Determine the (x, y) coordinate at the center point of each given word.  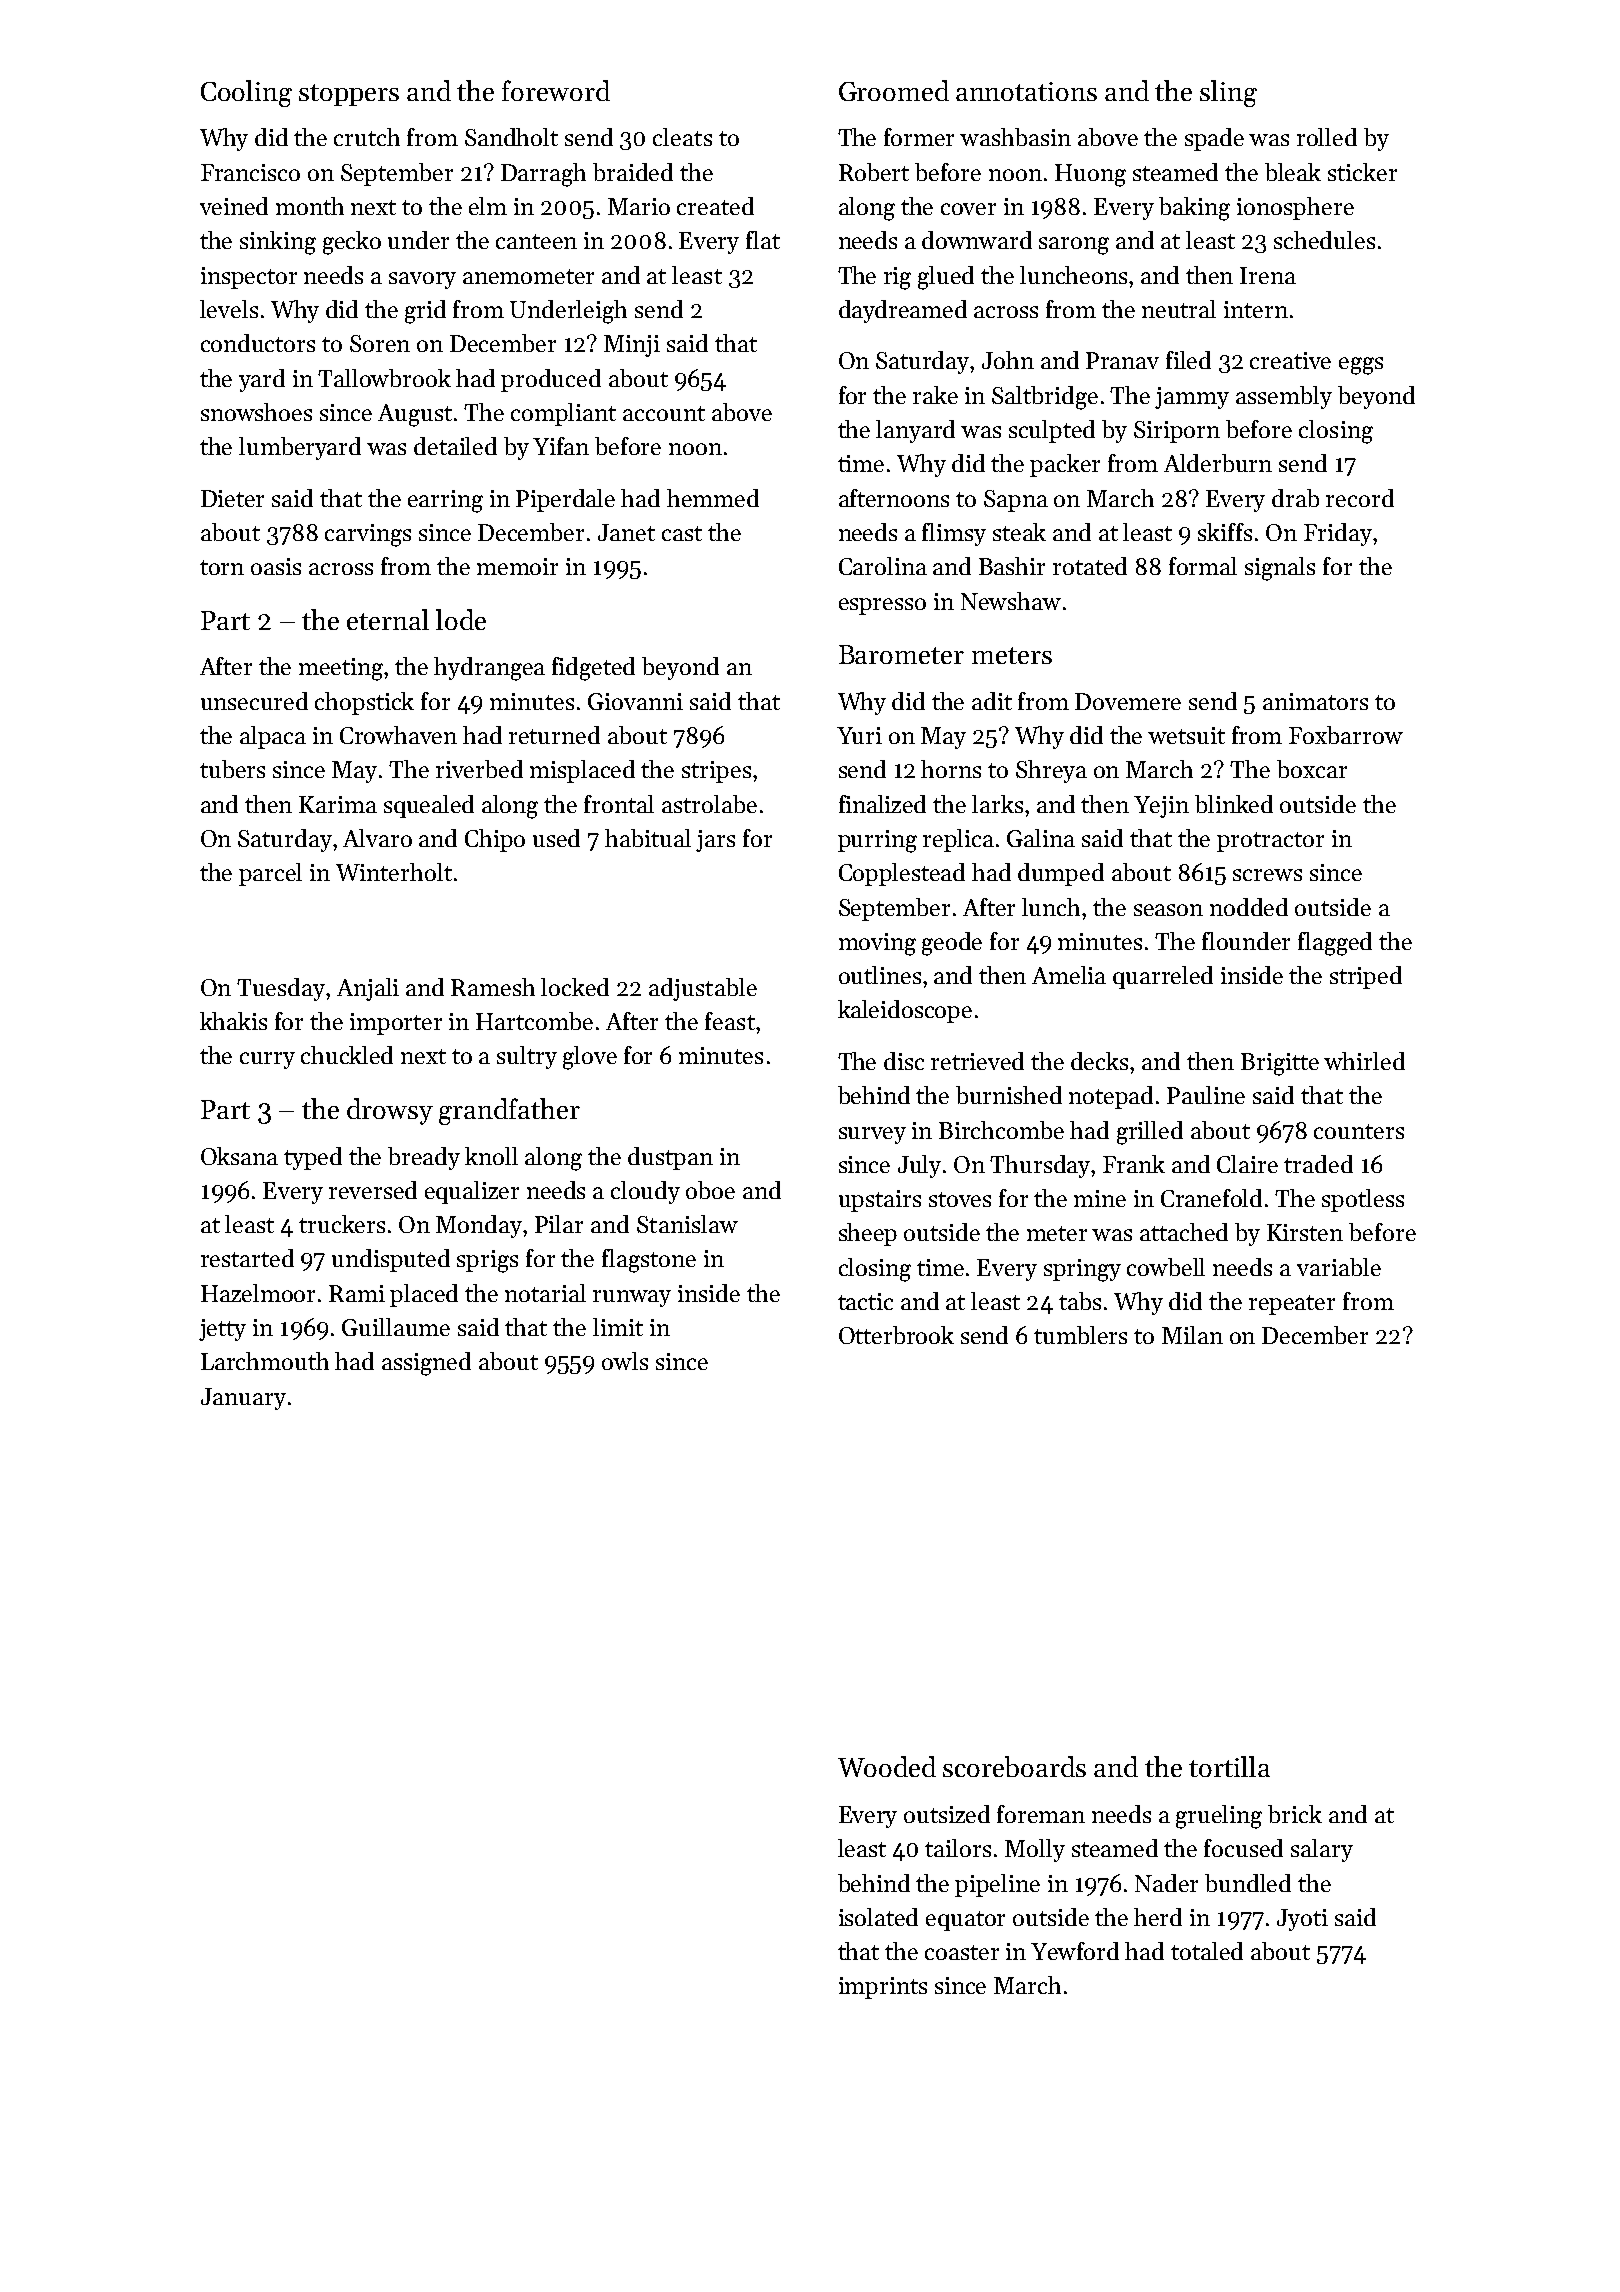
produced (551, 380)
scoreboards (1014, 1766)
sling (1228, 93)
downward (977, 240)
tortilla (1229, 1766)
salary (1322, 1850)
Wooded (887, 1766)
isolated (878, 1917)
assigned (426, 1364)
